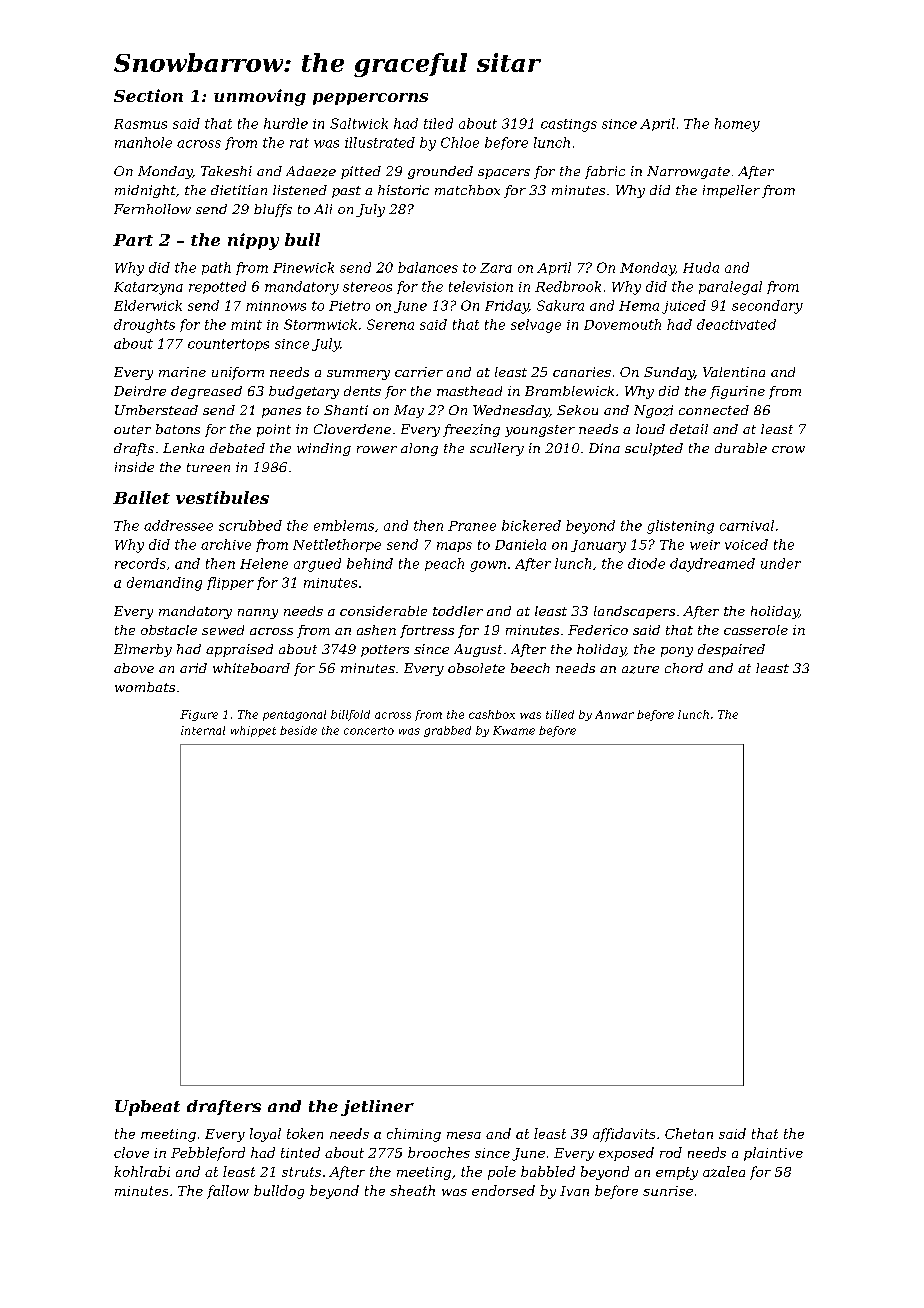  I want to click on peppercorns, so click(370, 99).
